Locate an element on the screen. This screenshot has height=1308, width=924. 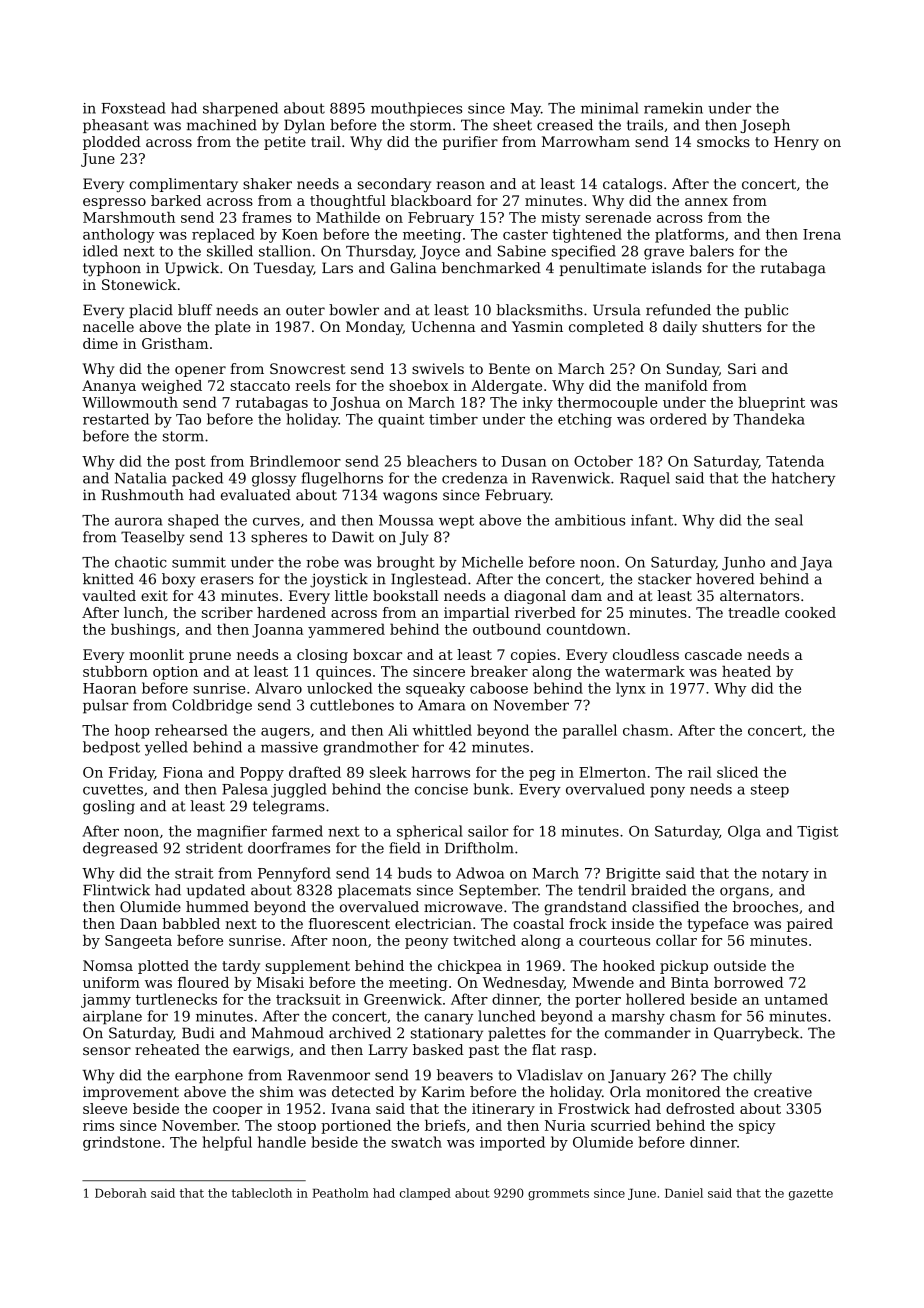
May is located at coordinates (525, 110).
